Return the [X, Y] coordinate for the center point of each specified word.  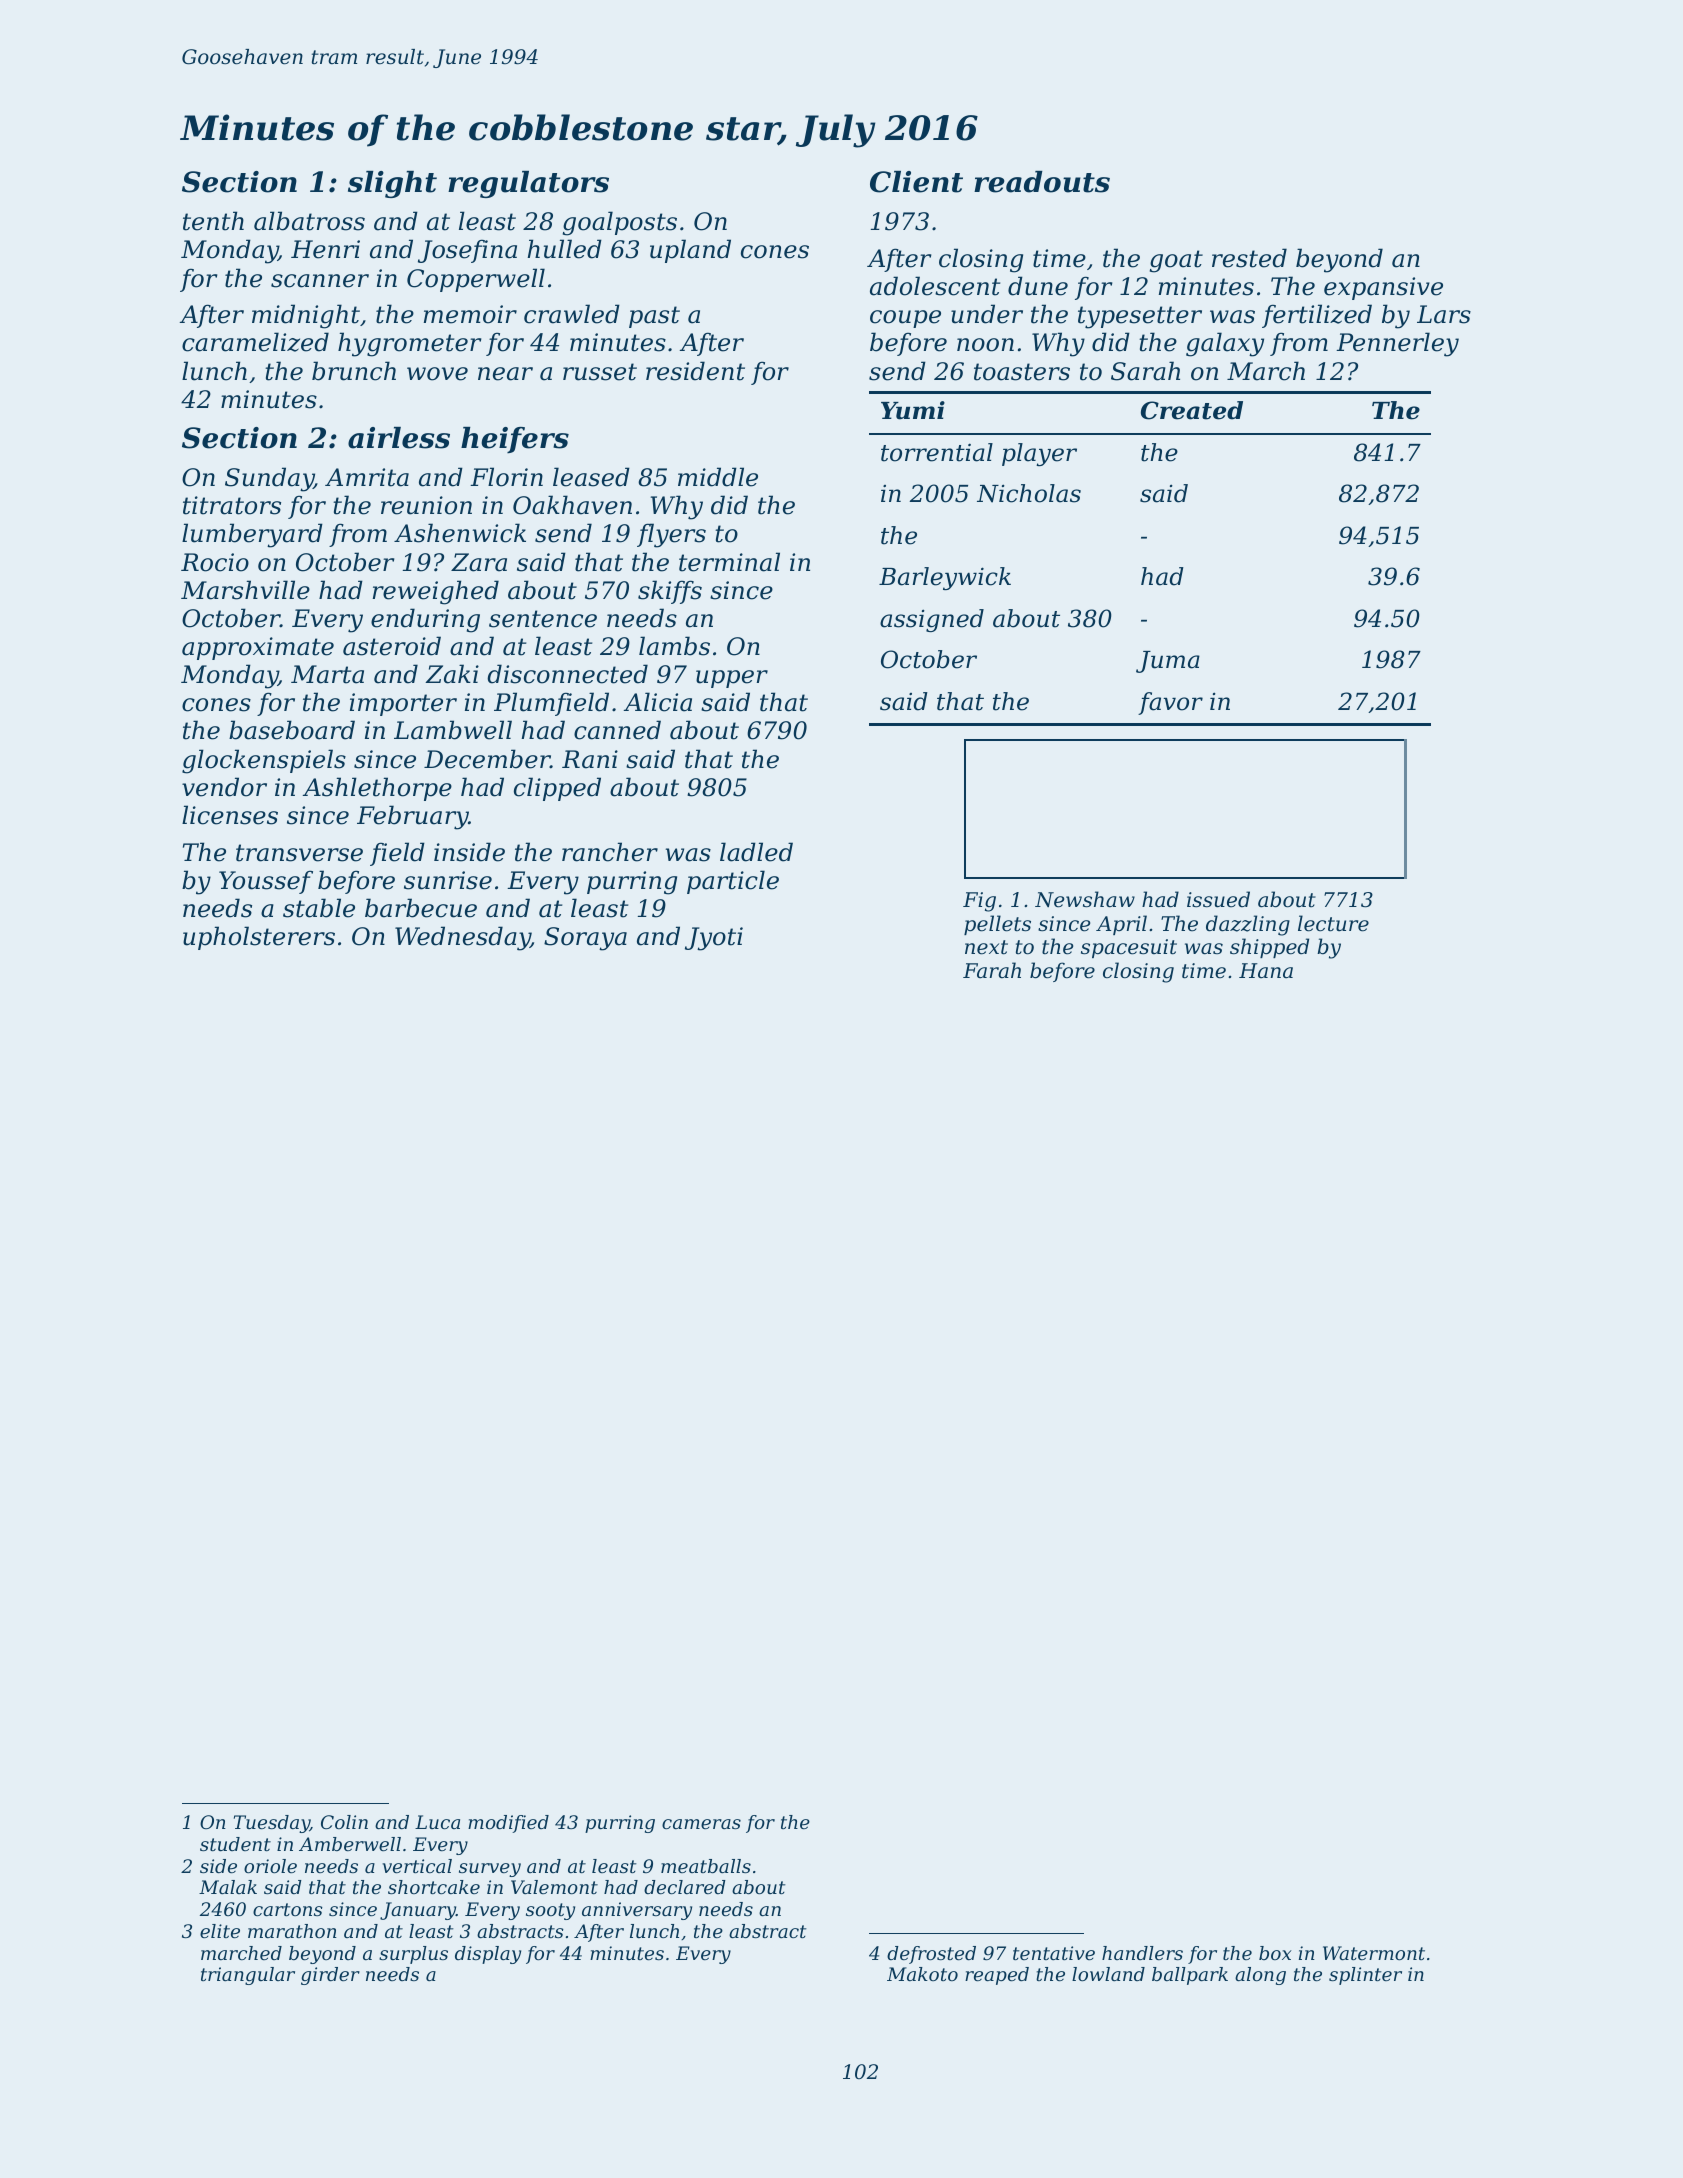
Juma [1168, 662]
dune [1038, 286]
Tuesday [272, 1824]
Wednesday [462, 938]
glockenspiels [264, 761]
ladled [756, 852]
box [1275, 1953]
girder [330, 1976]
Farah [992, 970]
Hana [1266, 970]
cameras [701, 1824]
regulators [528, 184]
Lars [1444, 314]
